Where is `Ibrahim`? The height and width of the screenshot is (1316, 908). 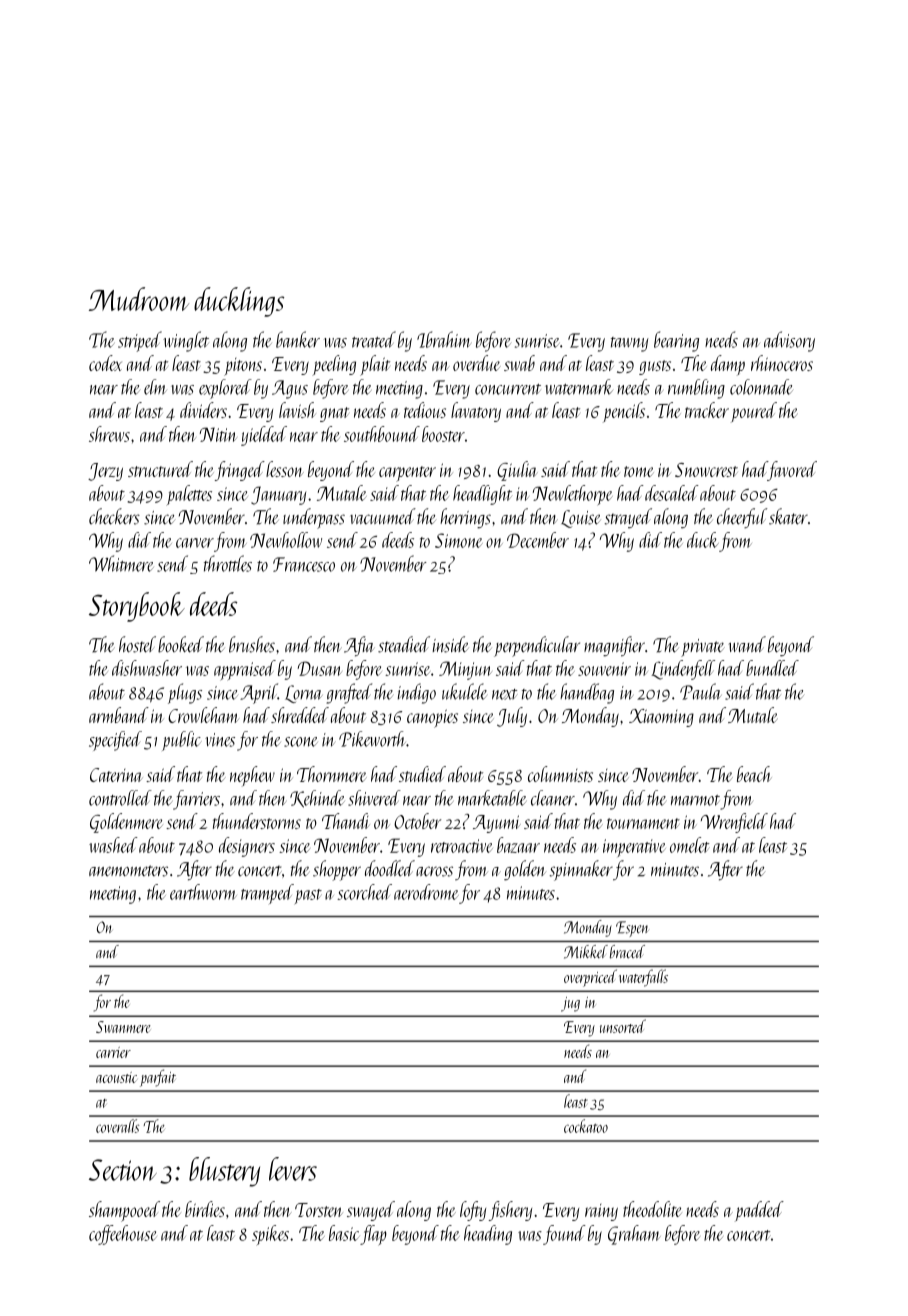 Ibrahim is located at coordinates (444, 339).
